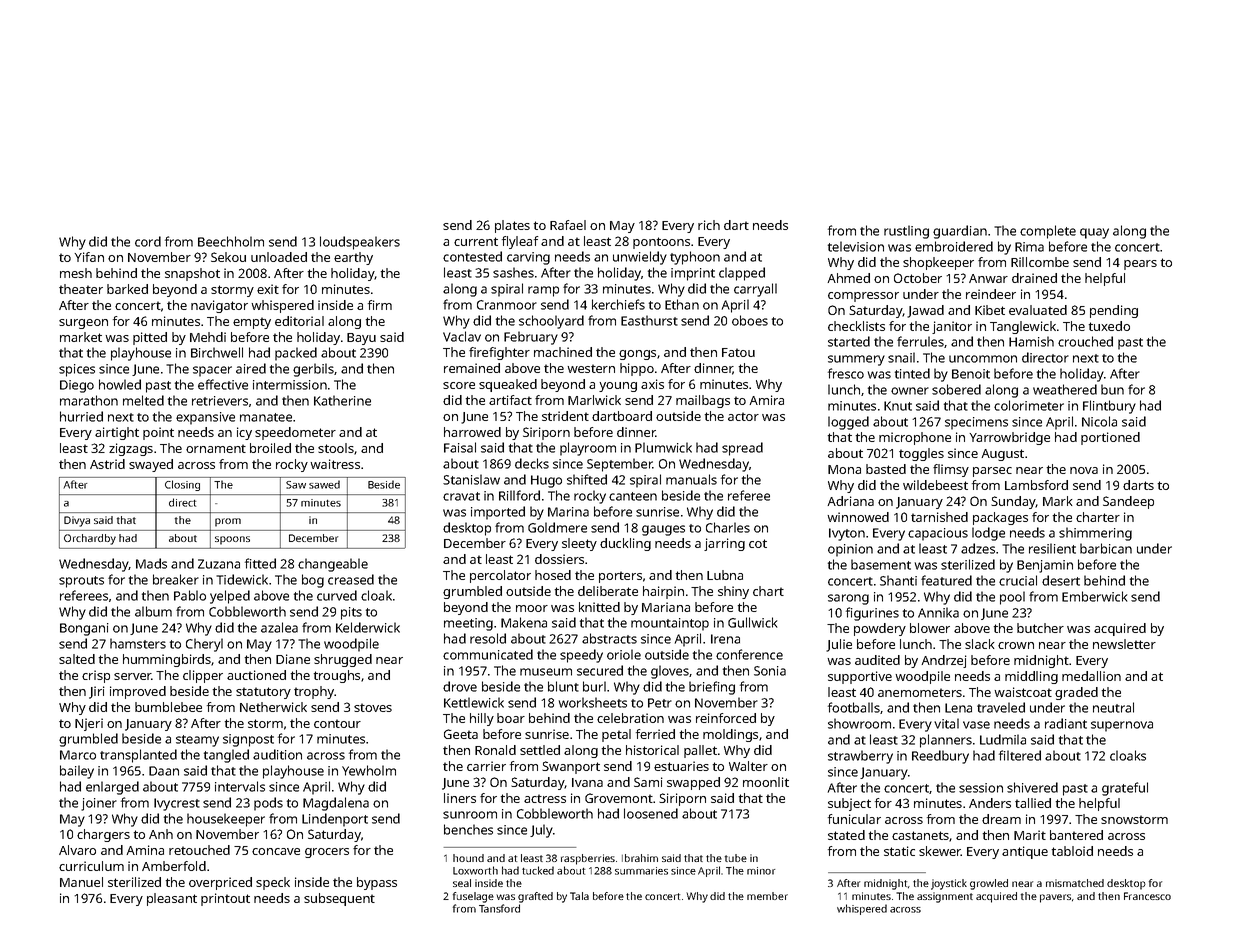  Describe the element at coordinates (618, 304) in the page. I see `kerchiefs` at that location.
